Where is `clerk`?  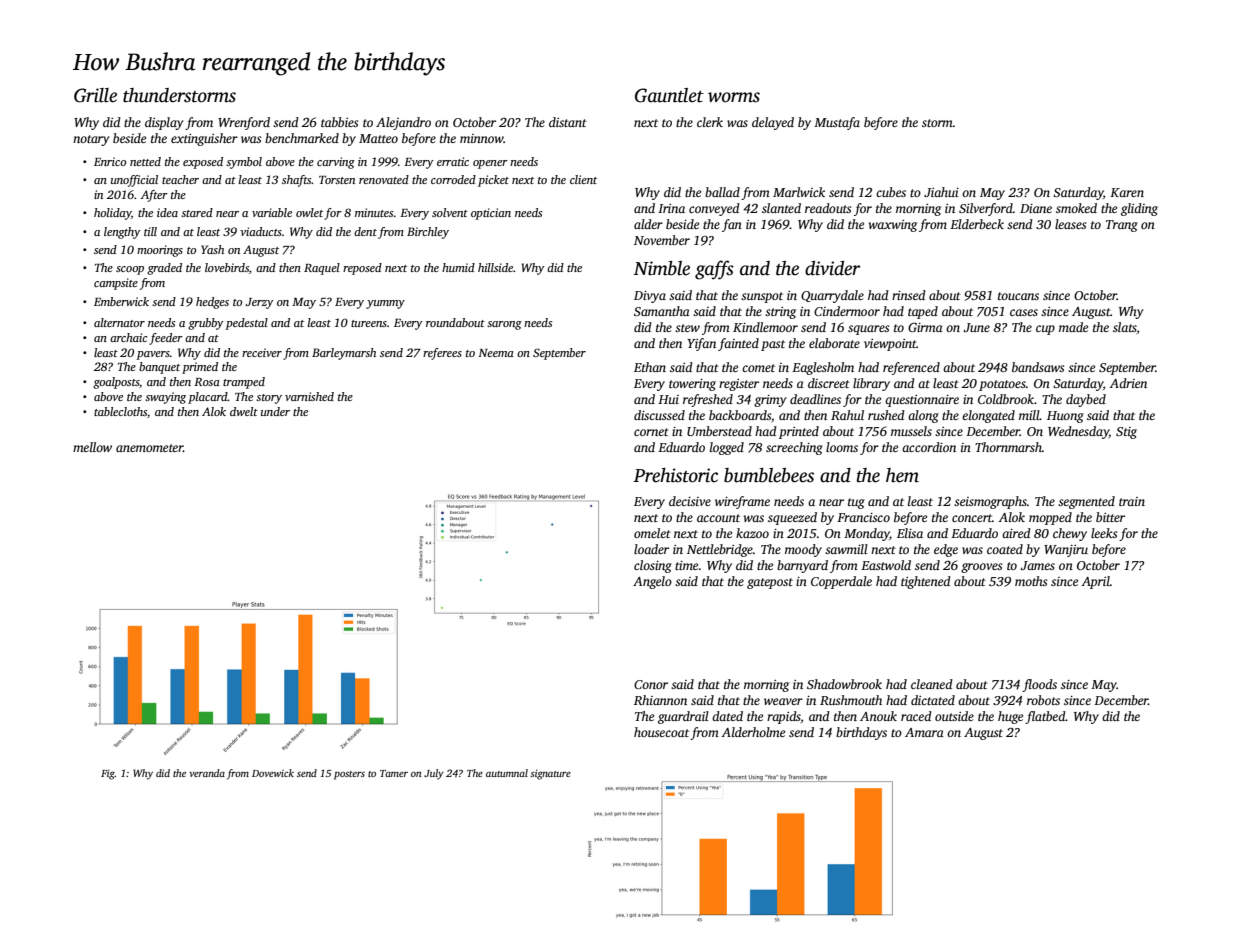
clerk is located at coordinates (710, 122).
